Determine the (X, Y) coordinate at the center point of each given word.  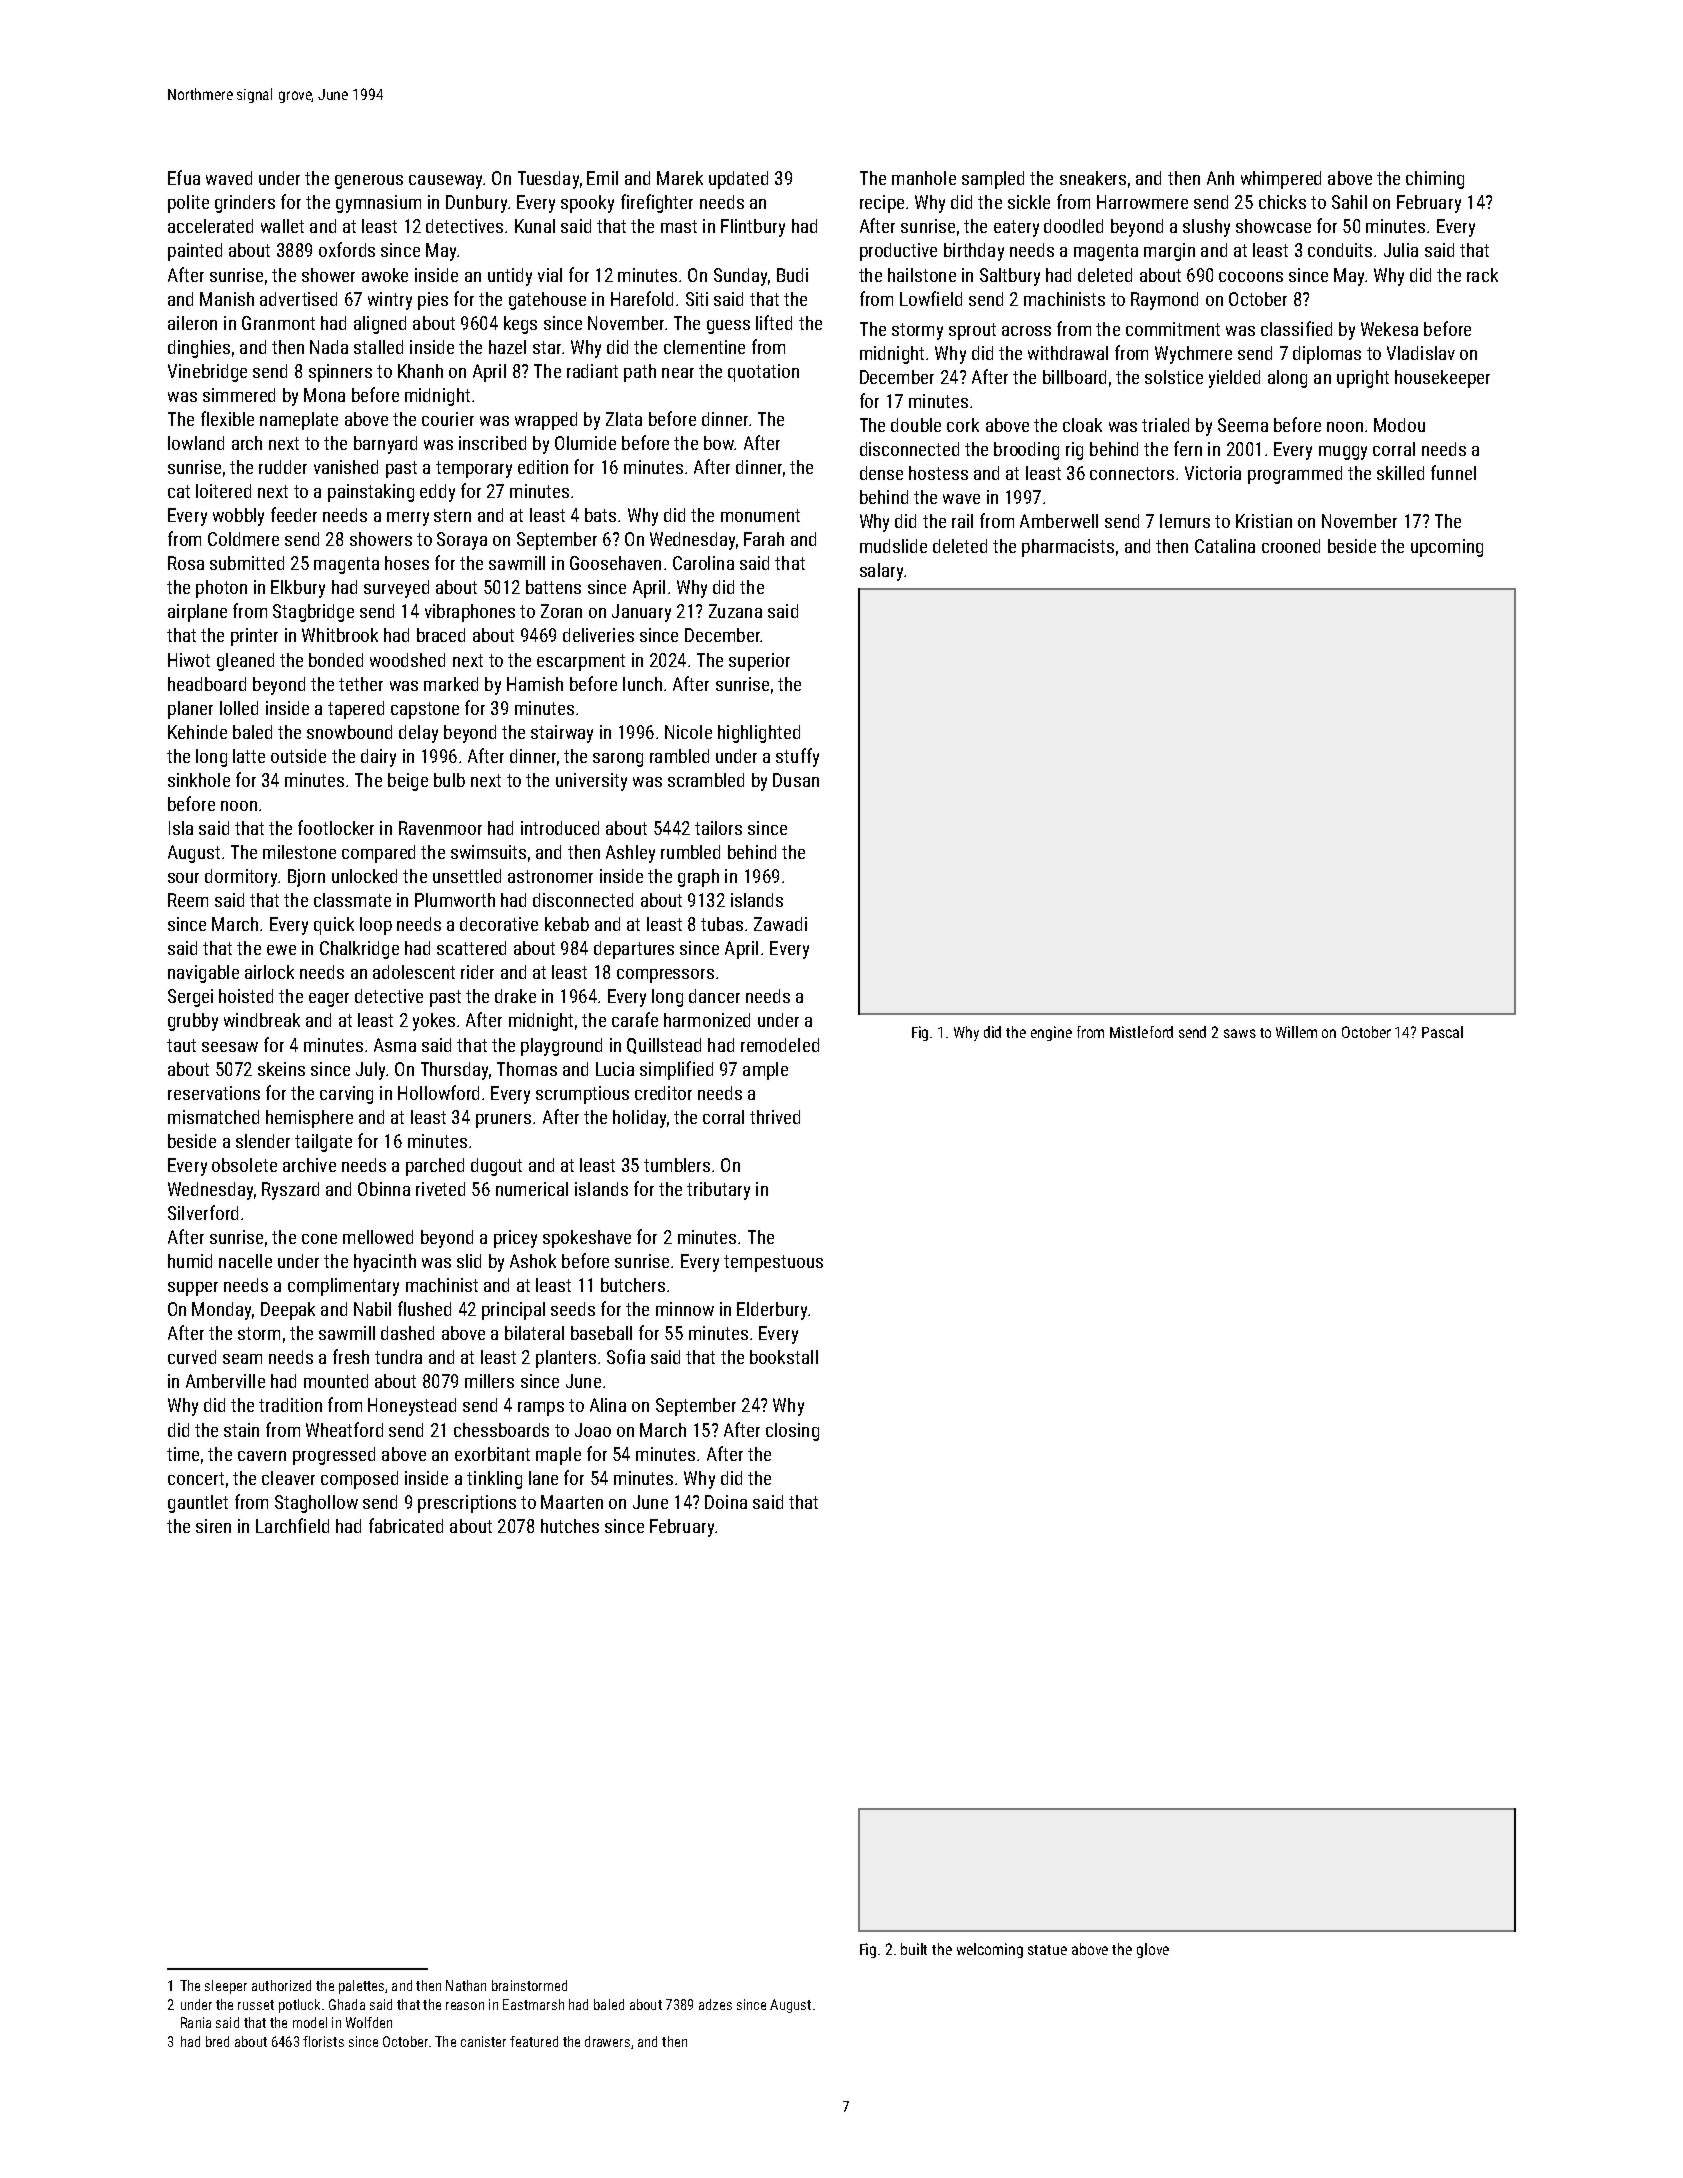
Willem (1296, 1032)
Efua (184, 177)
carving (346, 1095)
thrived (775, 1117)
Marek (680, 178)
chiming (1435, 180)
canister (483, 2041)
